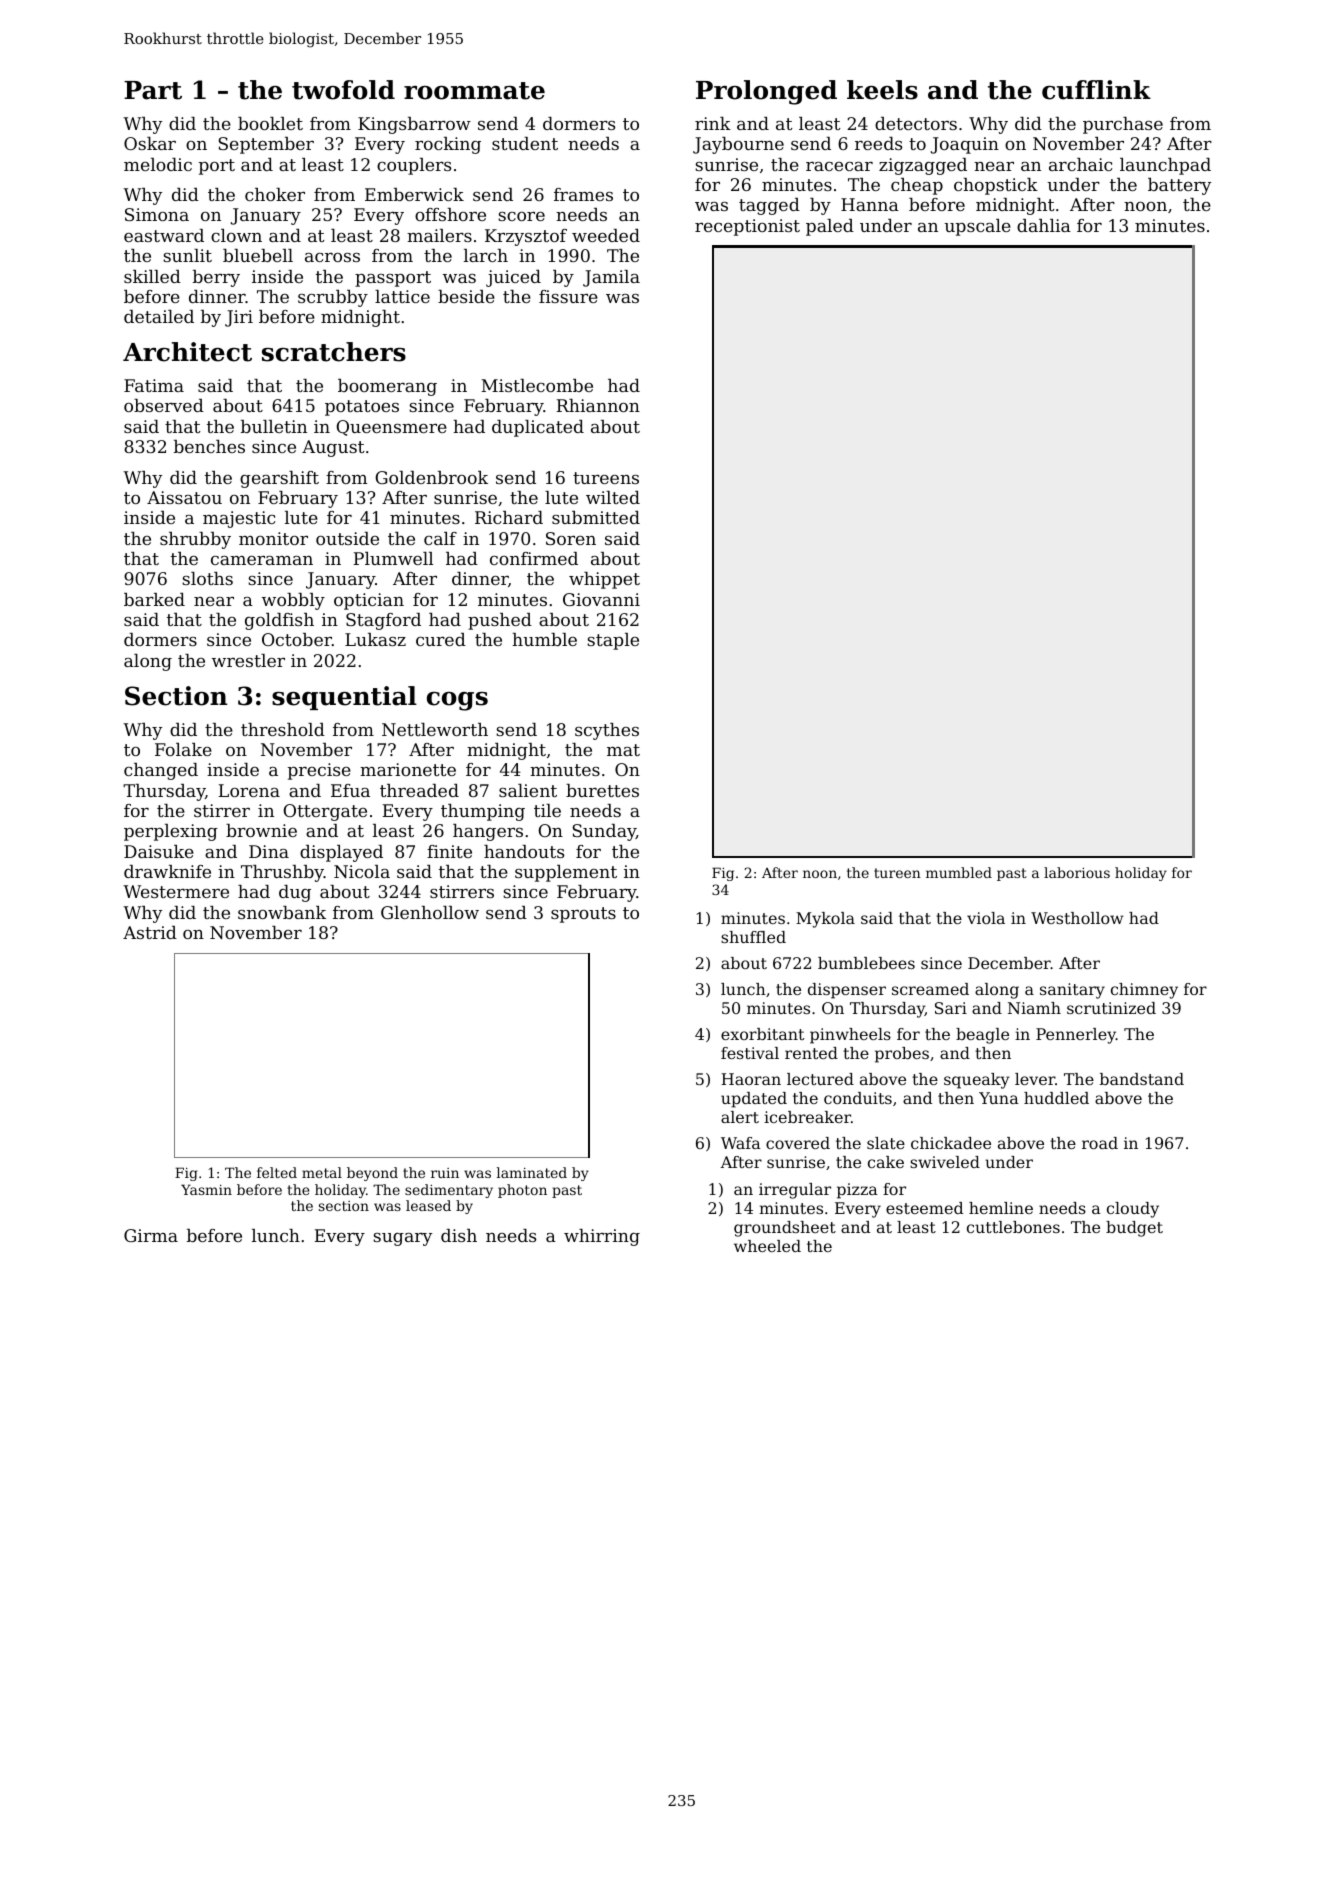  What do you see at coordinates (154, 599) in the image?
I see `barked` at bounding box center [154, 599].
